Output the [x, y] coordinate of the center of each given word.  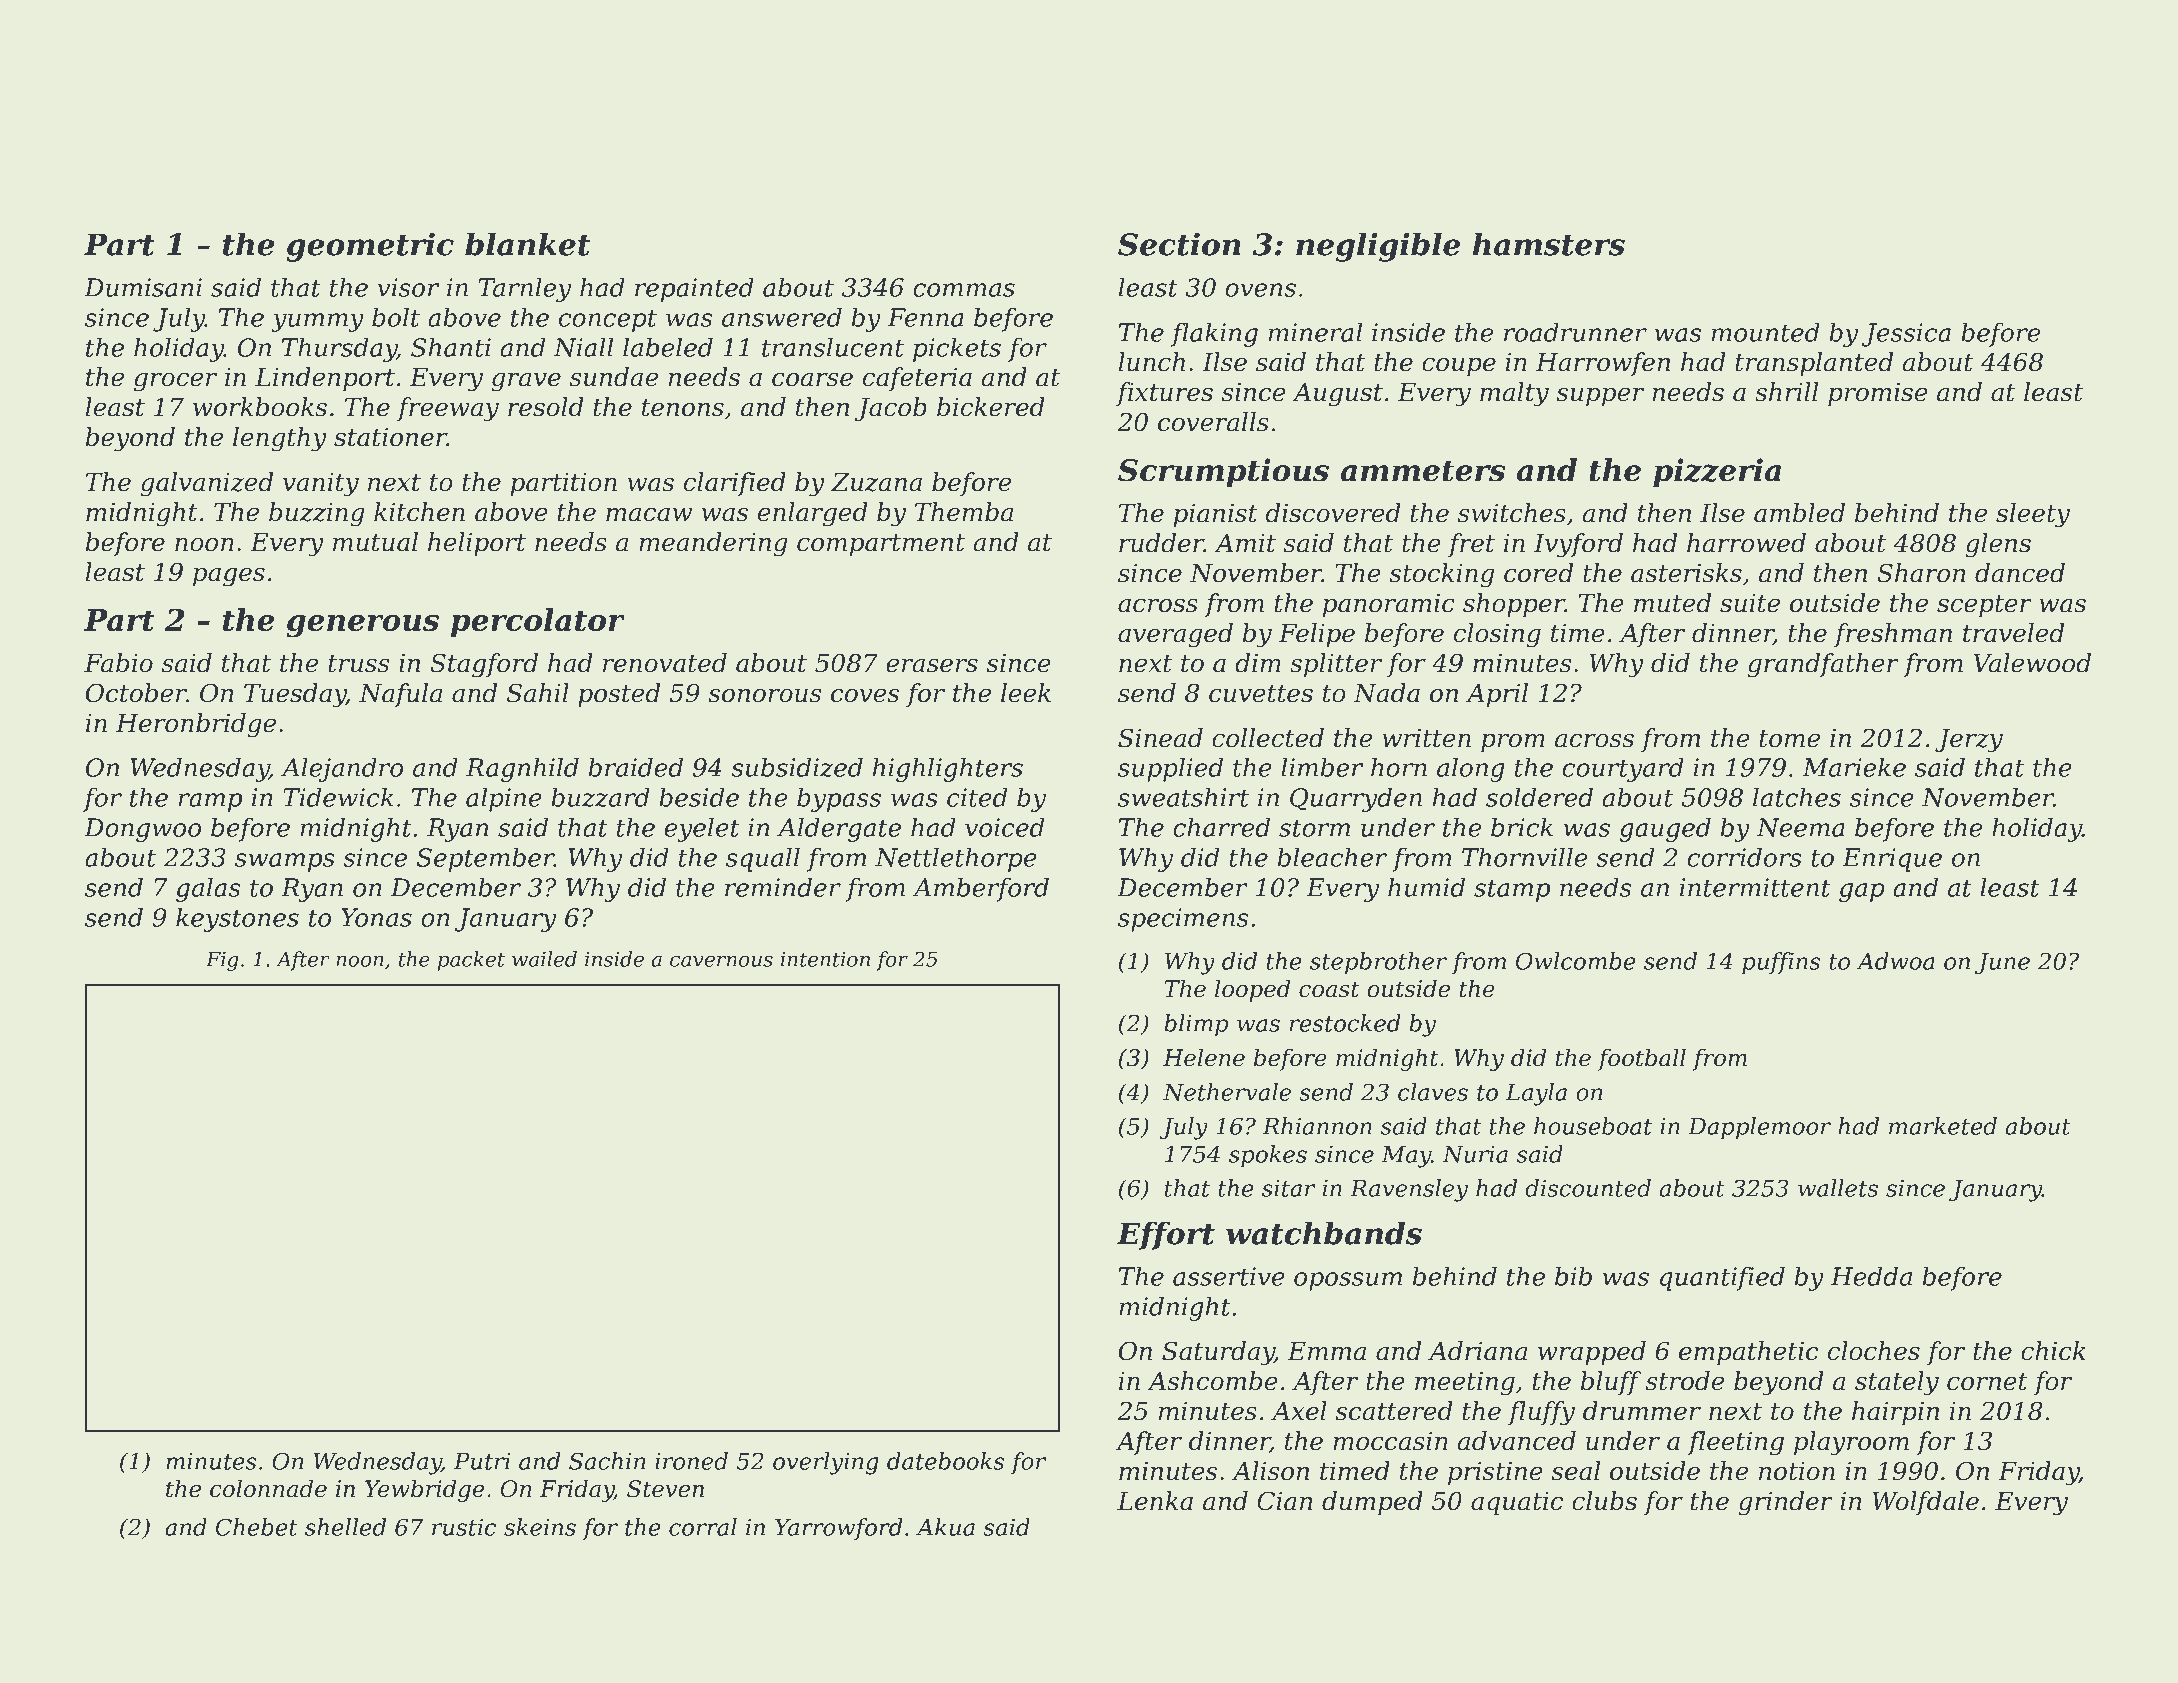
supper [1600, 397]
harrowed [1746, 543]
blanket [527, 244]
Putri [482, 1461]
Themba [964, 512]
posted [619, 695]
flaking [1214, 334]
